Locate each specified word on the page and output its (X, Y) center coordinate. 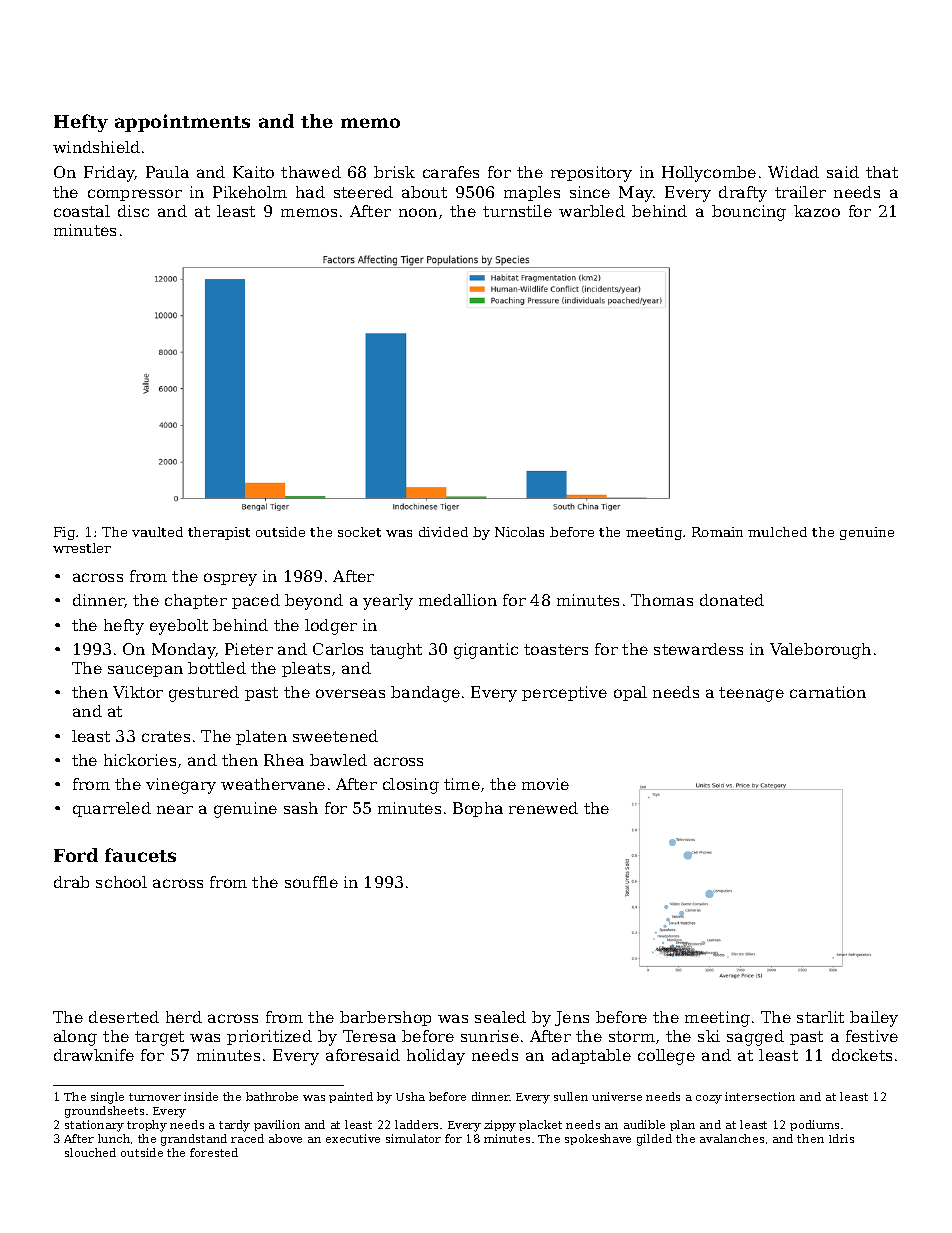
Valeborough (820, 651)
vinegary (181, 786)
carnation (828, 692)
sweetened (335, 736)
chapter (196, 601)
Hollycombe (709, 174)
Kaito (253, 172)
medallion (458, 600)
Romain (717, 532)
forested (214, 1152)
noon (418, 212)
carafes (451, 172)
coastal (82, 211)
